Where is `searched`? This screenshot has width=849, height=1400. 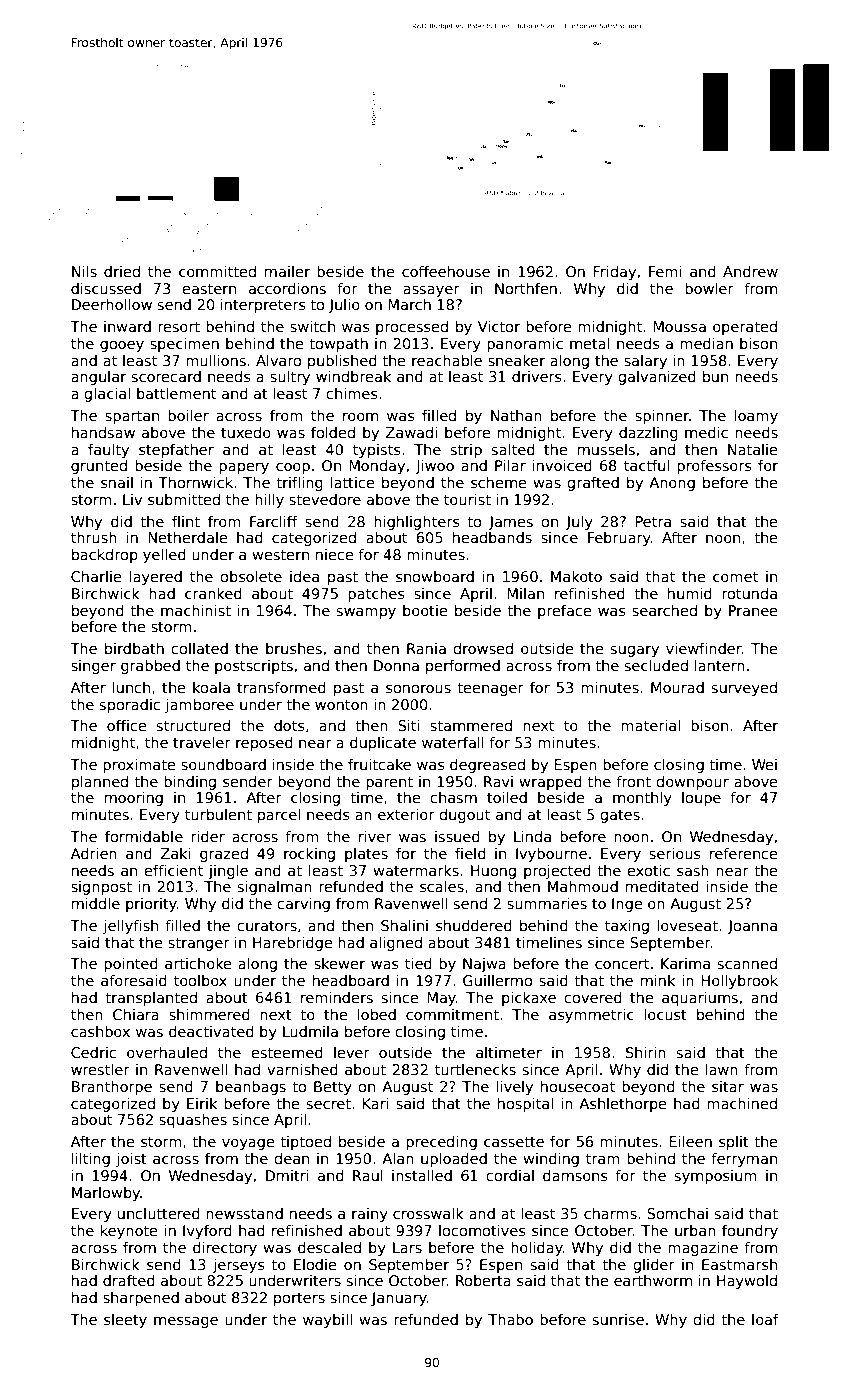
searched is located at coordinates (664, 610).
